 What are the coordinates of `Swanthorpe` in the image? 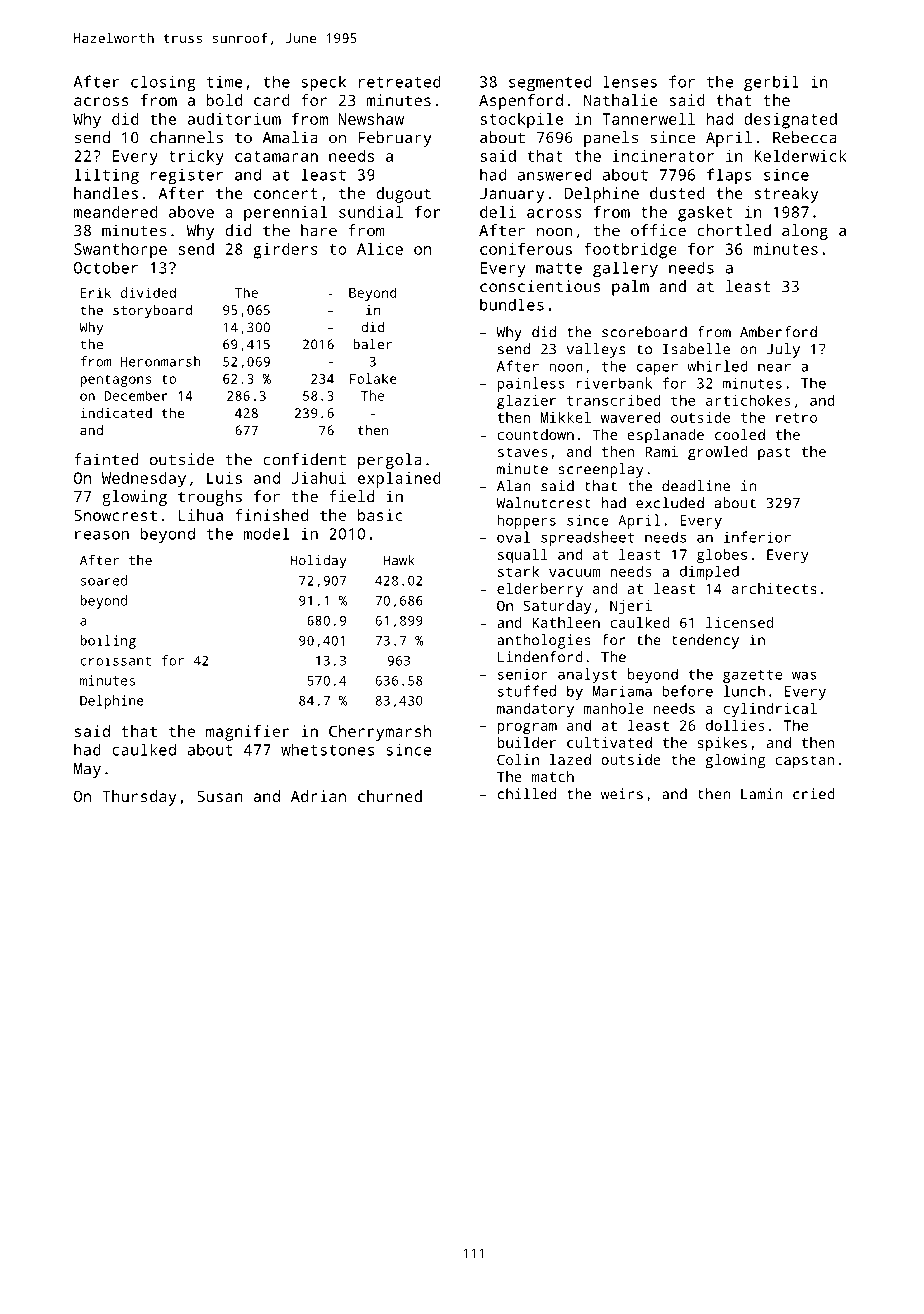 It's located at (120, 251).
